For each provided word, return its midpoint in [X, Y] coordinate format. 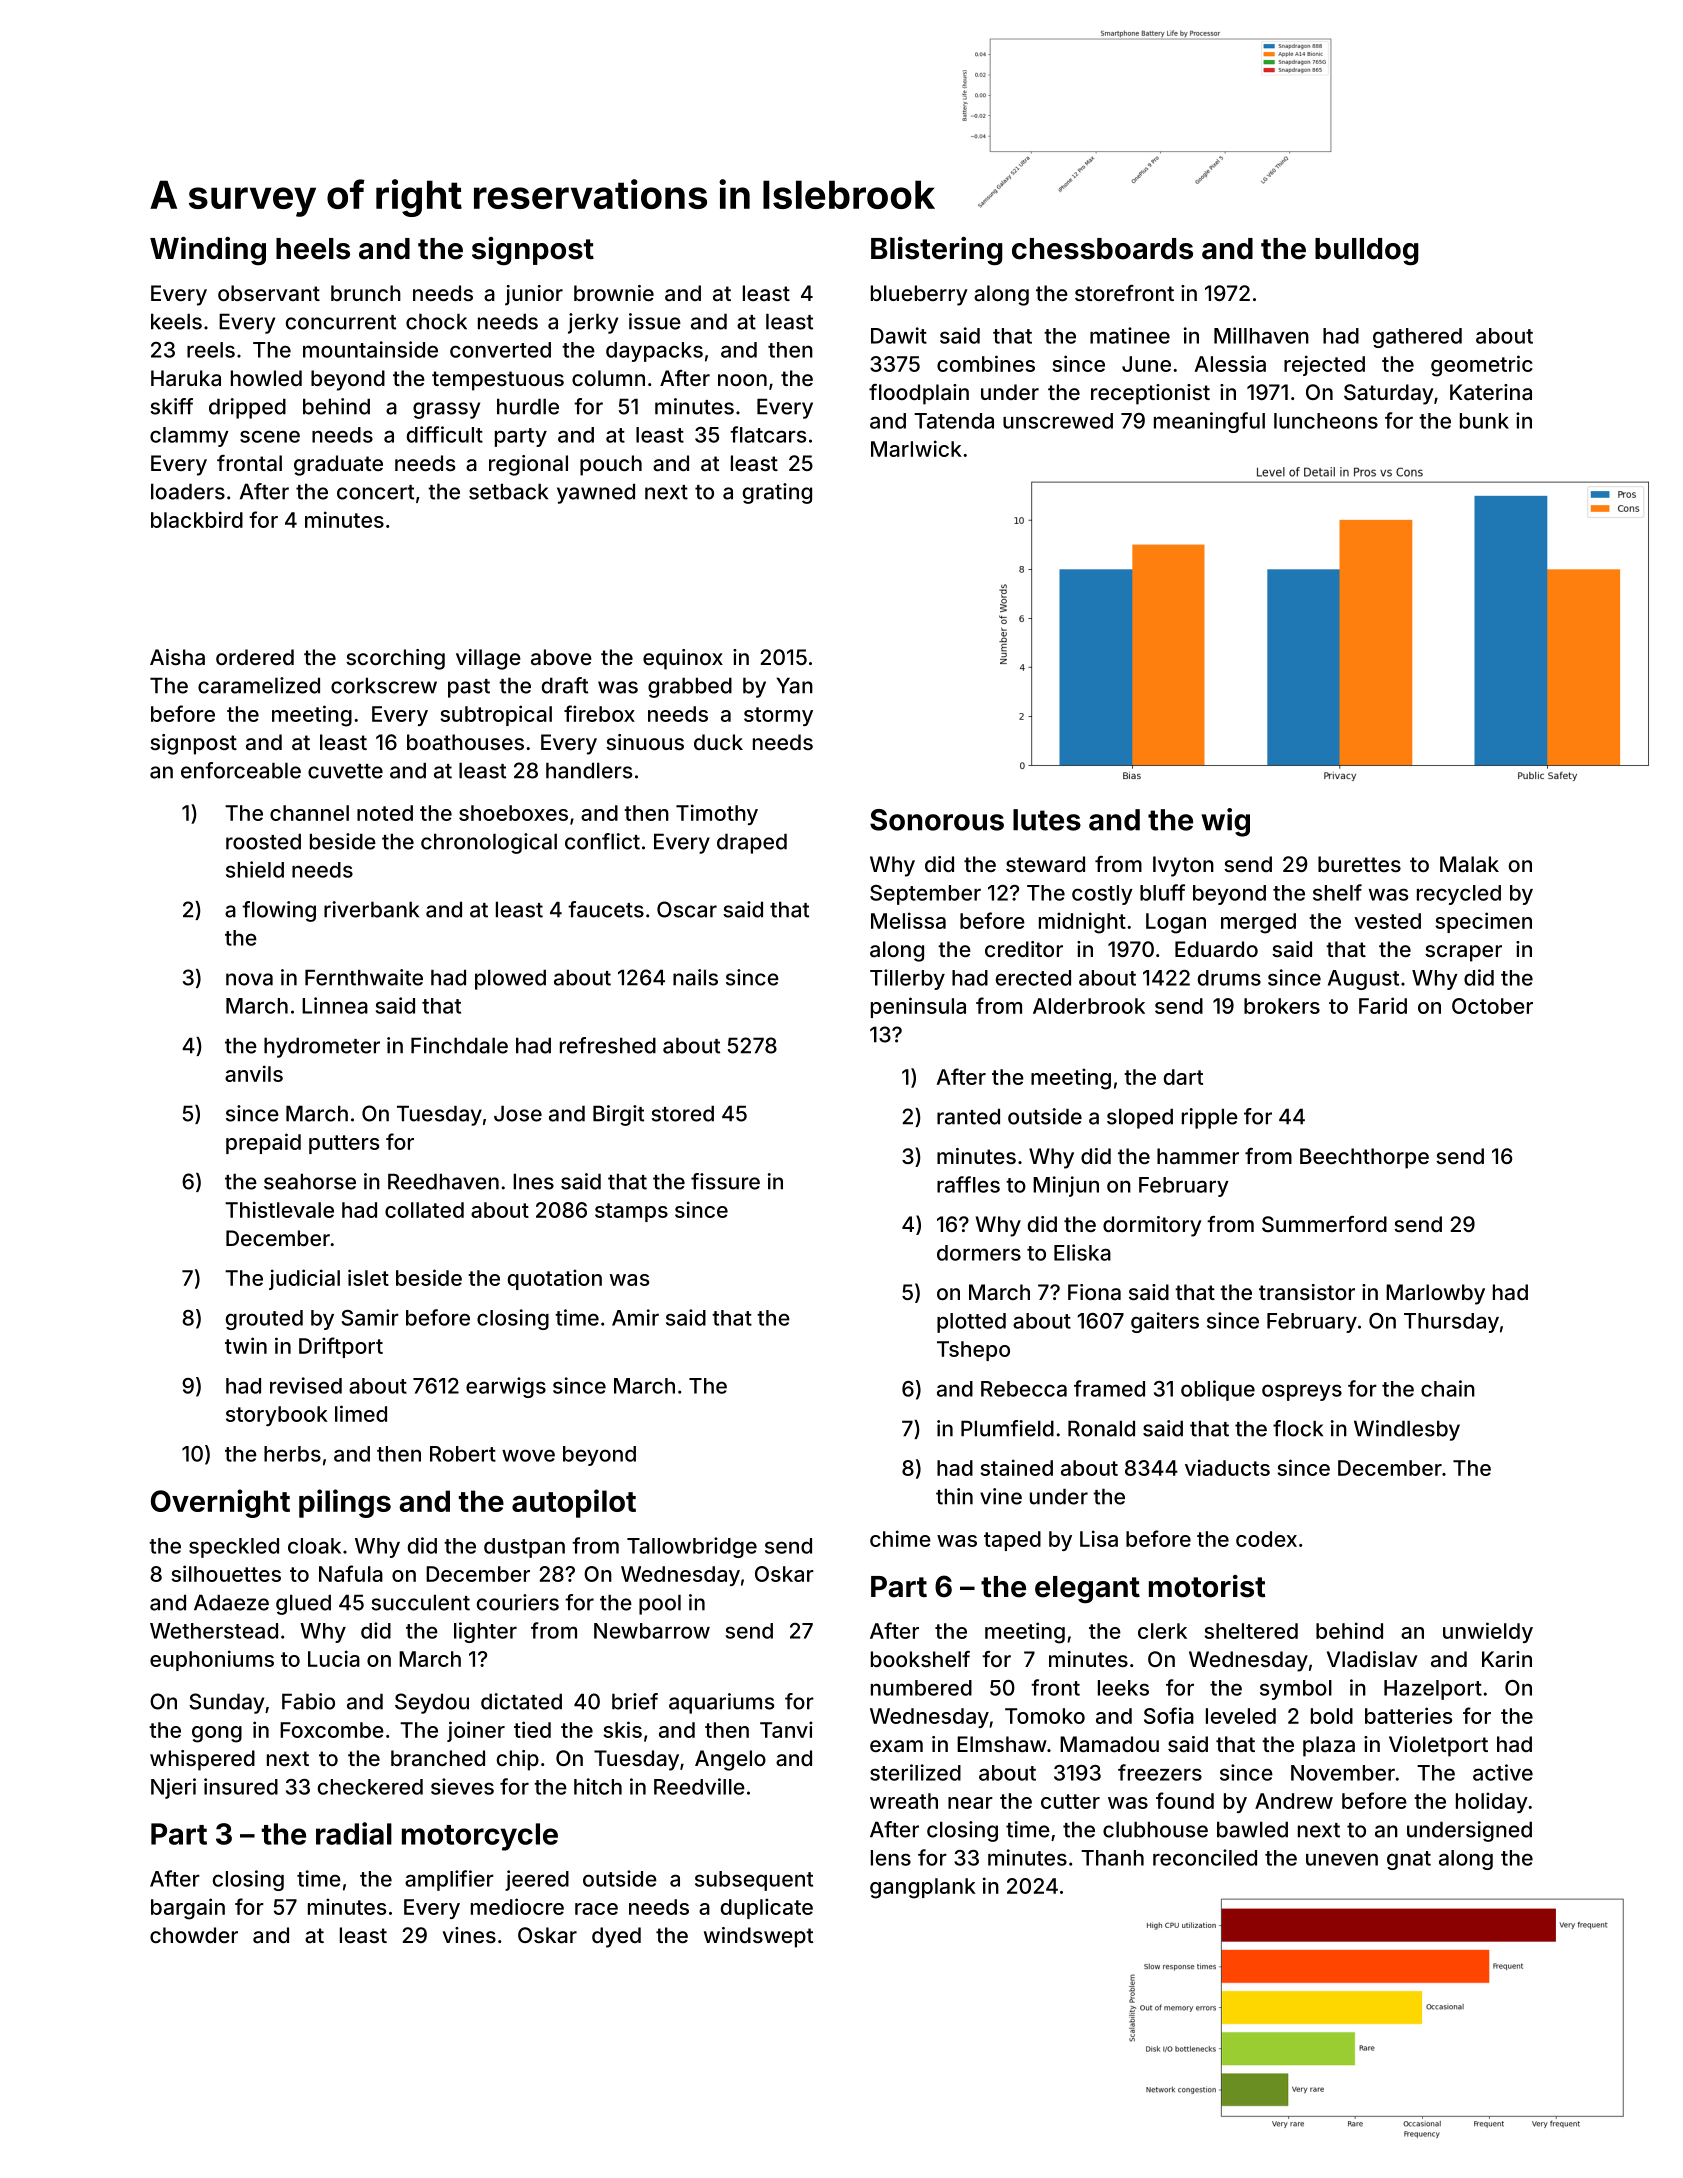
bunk [1484, 421]
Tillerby [907, 979]
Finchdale [459, 1045]
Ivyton [1183, 866]
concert [375, 492]
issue [655, 321]
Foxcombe [332, 1730]
